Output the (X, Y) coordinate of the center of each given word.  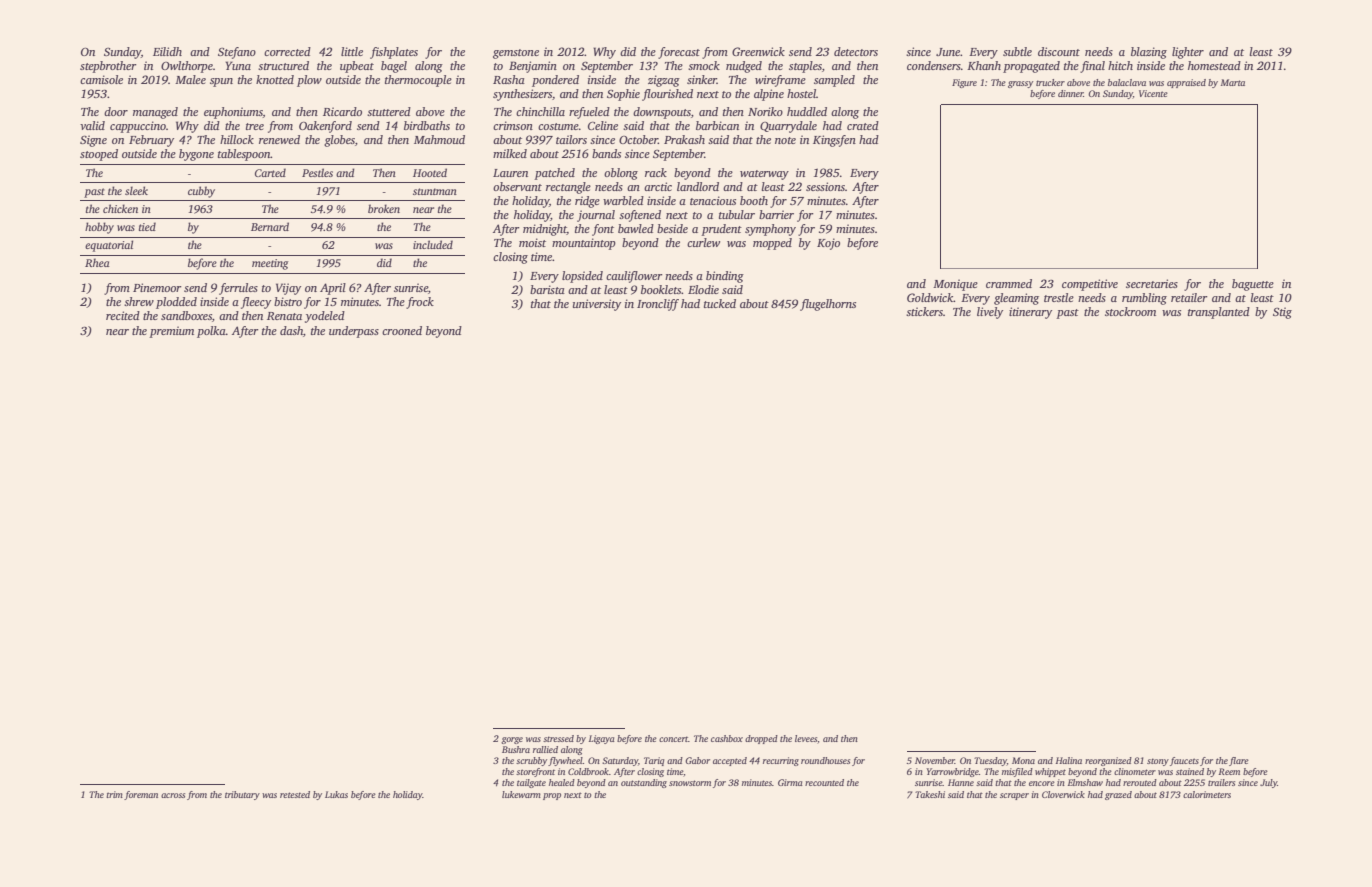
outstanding (644, 783)
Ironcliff (658, 305)
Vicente (1153, 93)
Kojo (828, 244)
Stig (1282, 313)
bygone (196, 155)
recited (123, 315)
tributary (242, 795)
